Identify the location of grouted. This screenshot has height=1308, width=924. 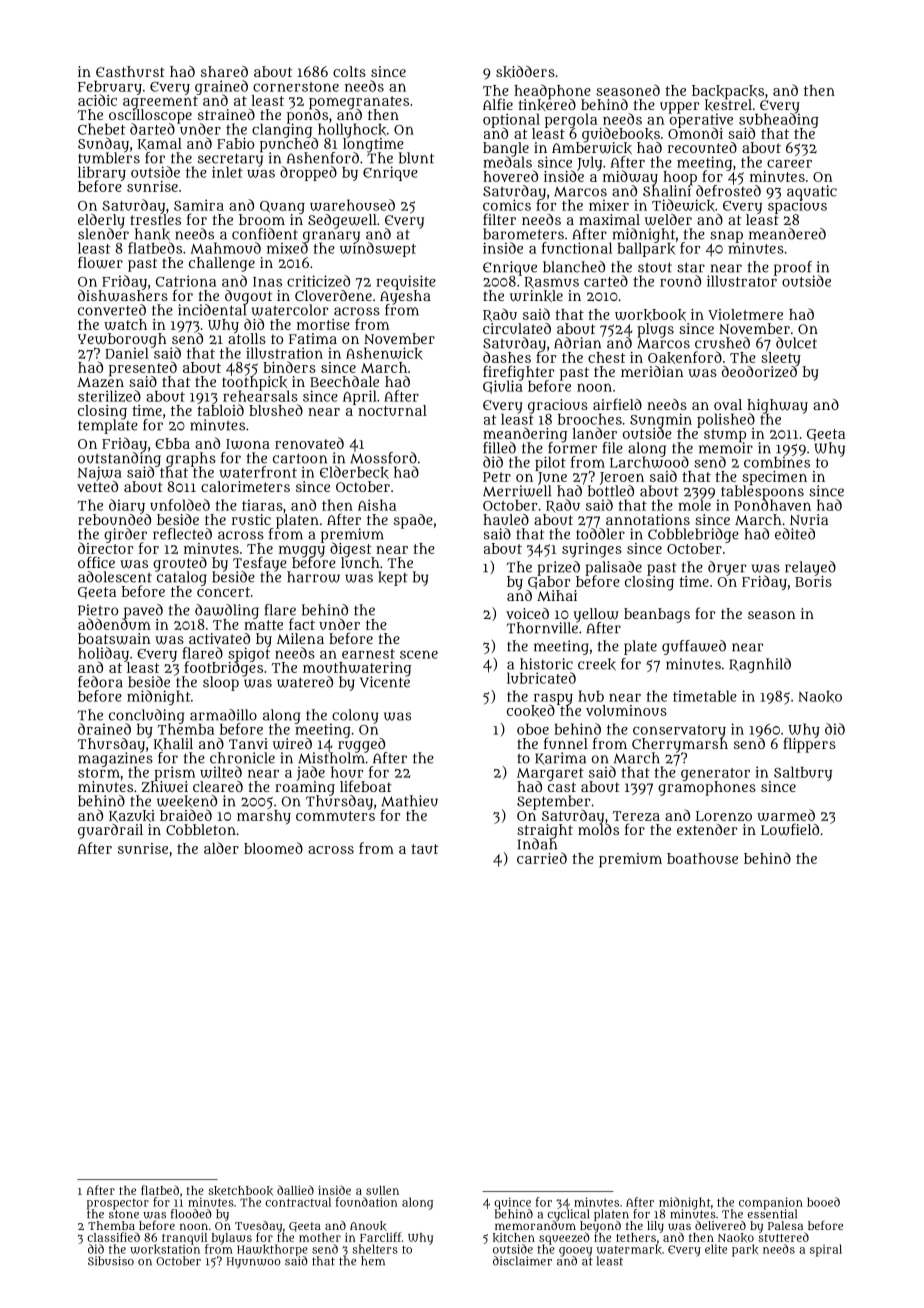
(180, 564).
